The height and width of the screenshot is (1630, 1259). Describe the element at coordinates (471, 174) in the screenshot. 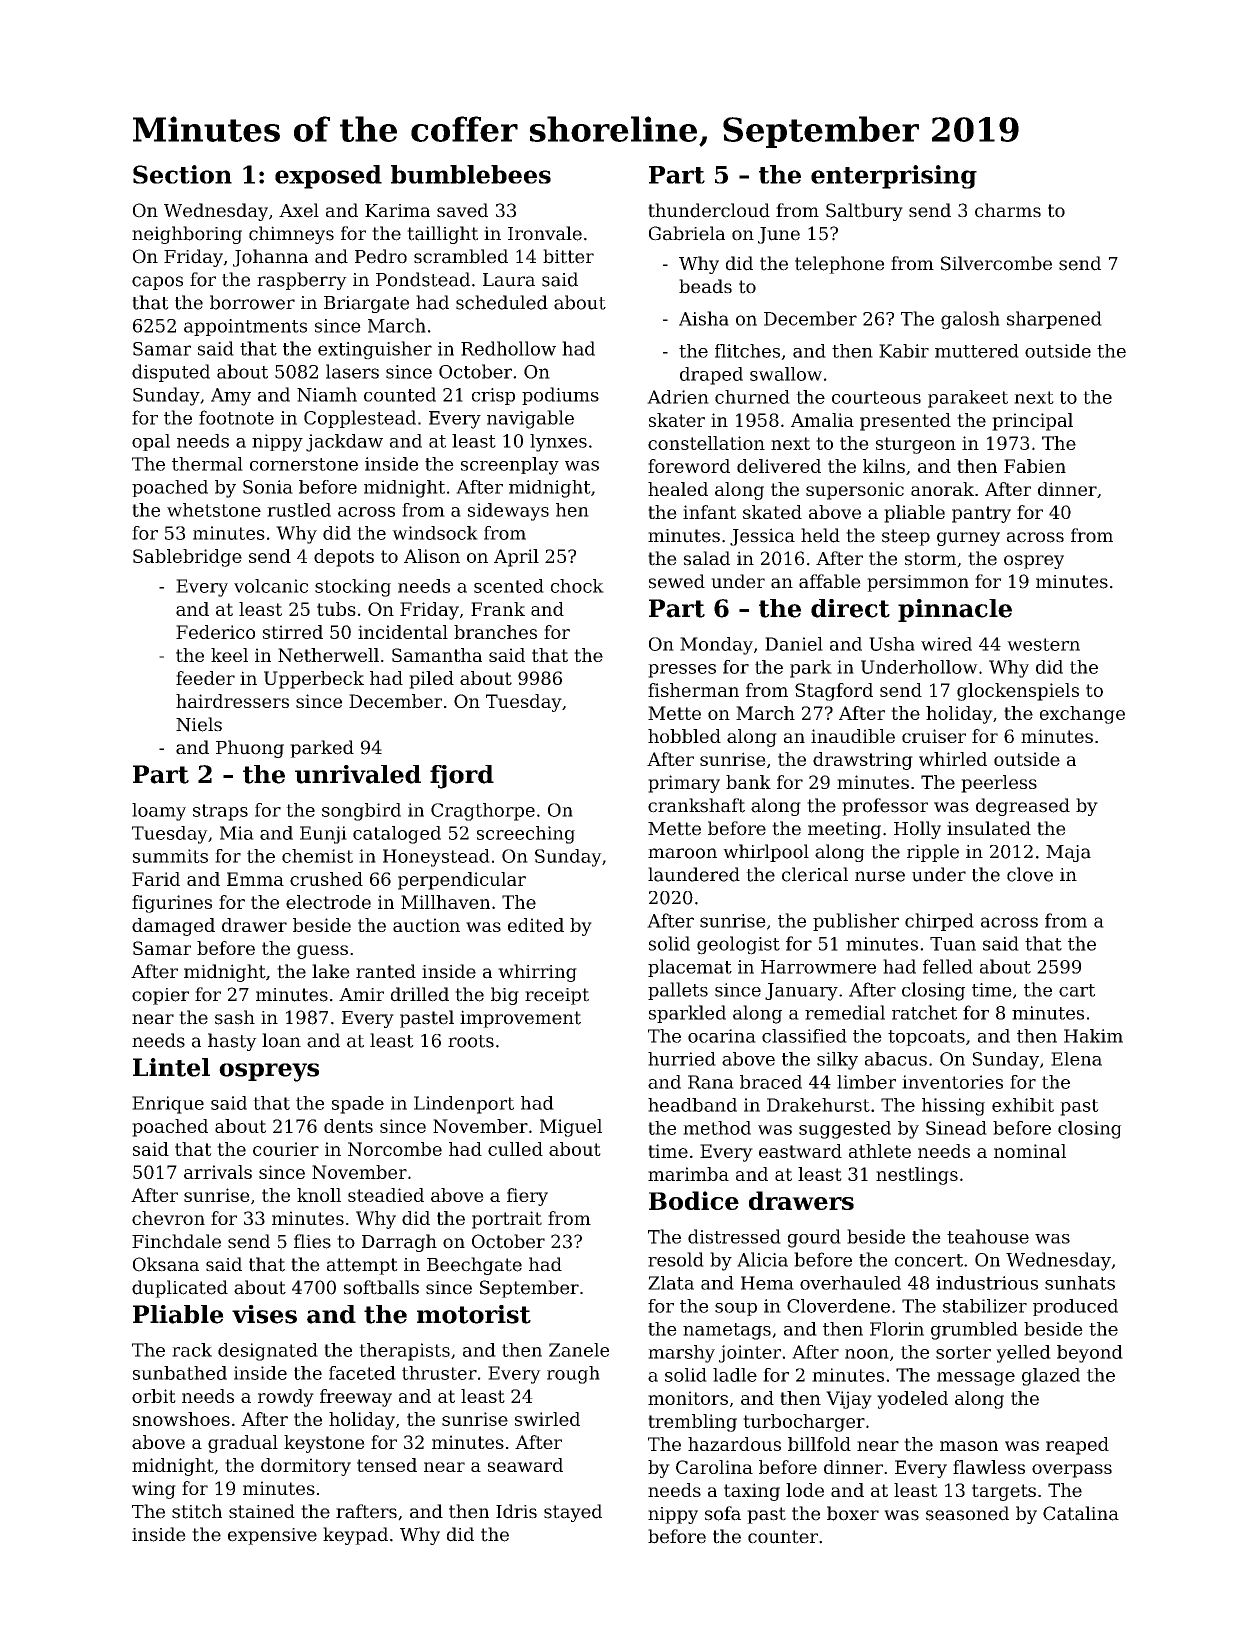

I see `bumblebees` at that location.
